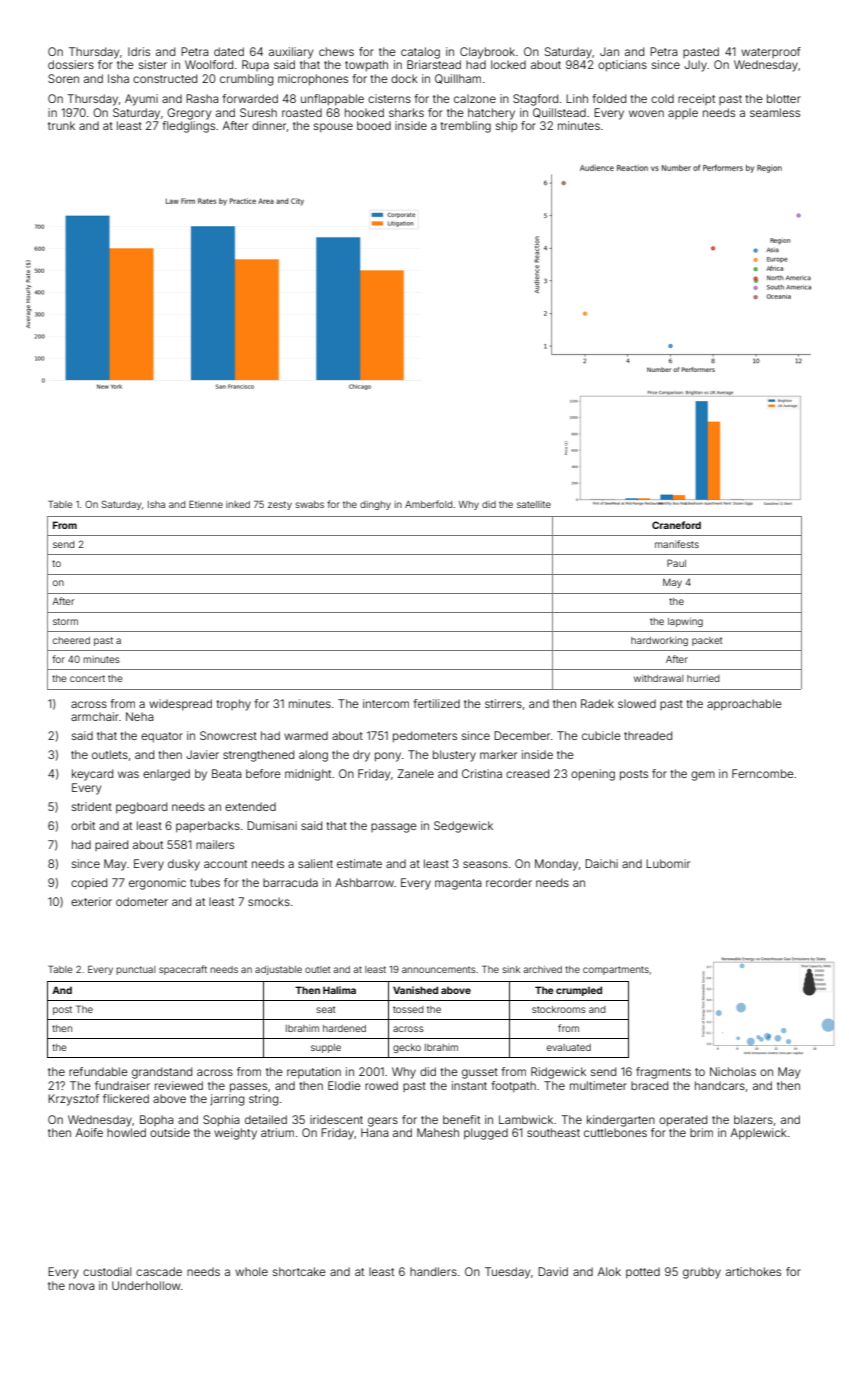  What do you see at coordinates (140, 716) in the screenshot?
I see `Neha` at bounding box center [140, 716].
